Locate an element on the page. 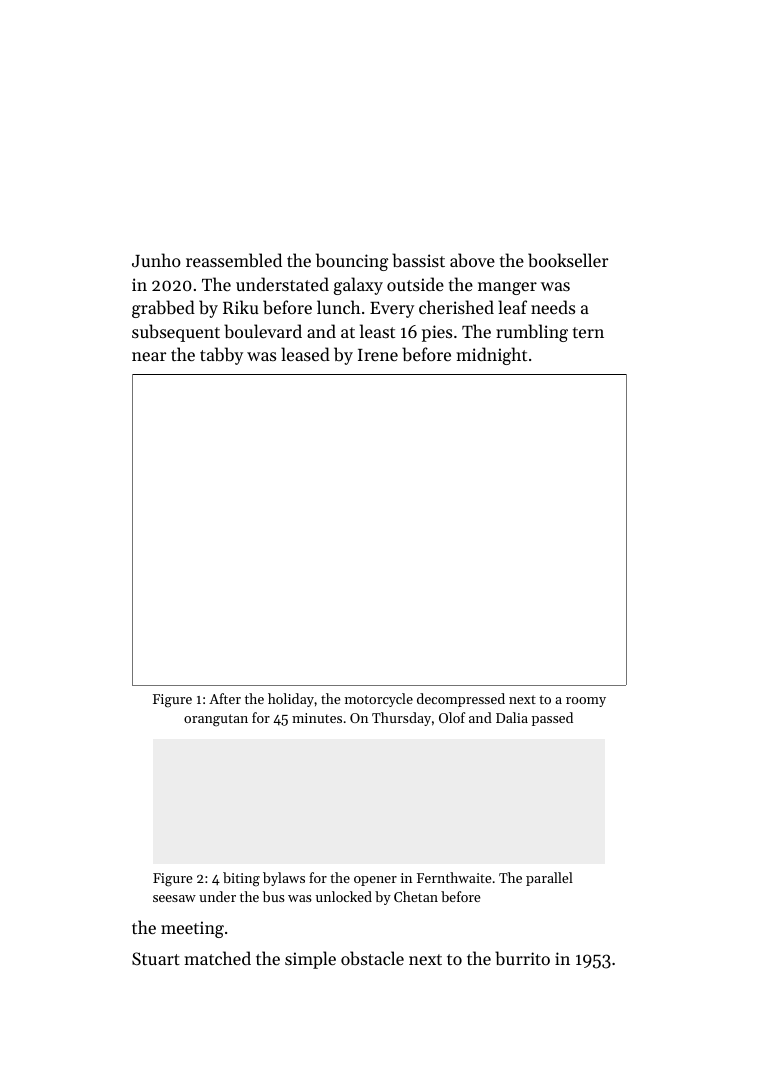 The width and height of the page is (758, 1075). Irene is located at coordinates (378, 355).
